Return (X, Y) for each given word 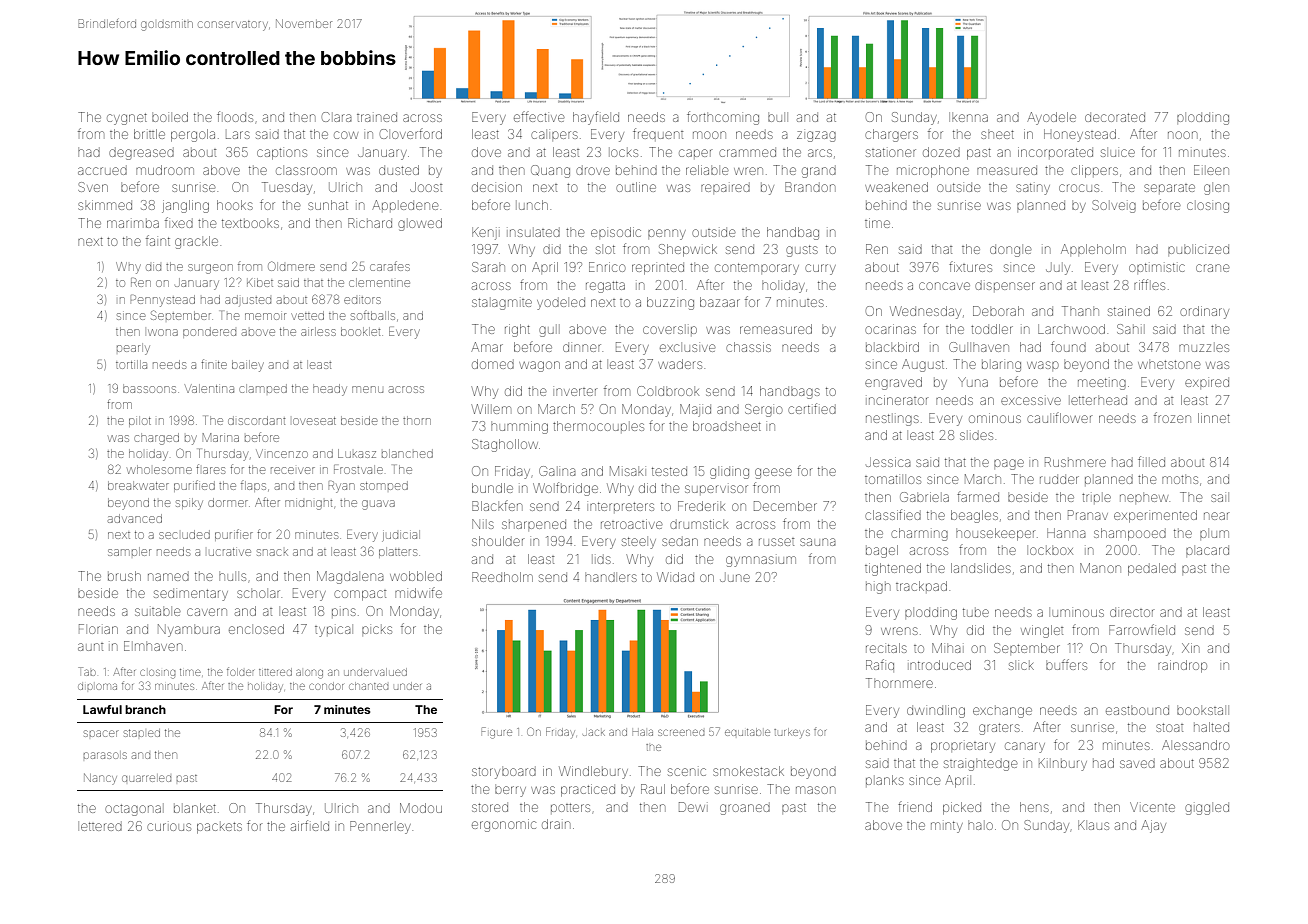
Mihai (946, 648)
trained (377, 118)
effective (539, 116)
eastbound (1137, 710)
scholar (258, 594)
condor (326, 686)
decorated (1115, 117)
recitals (886, 648)
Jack (594, 732)
